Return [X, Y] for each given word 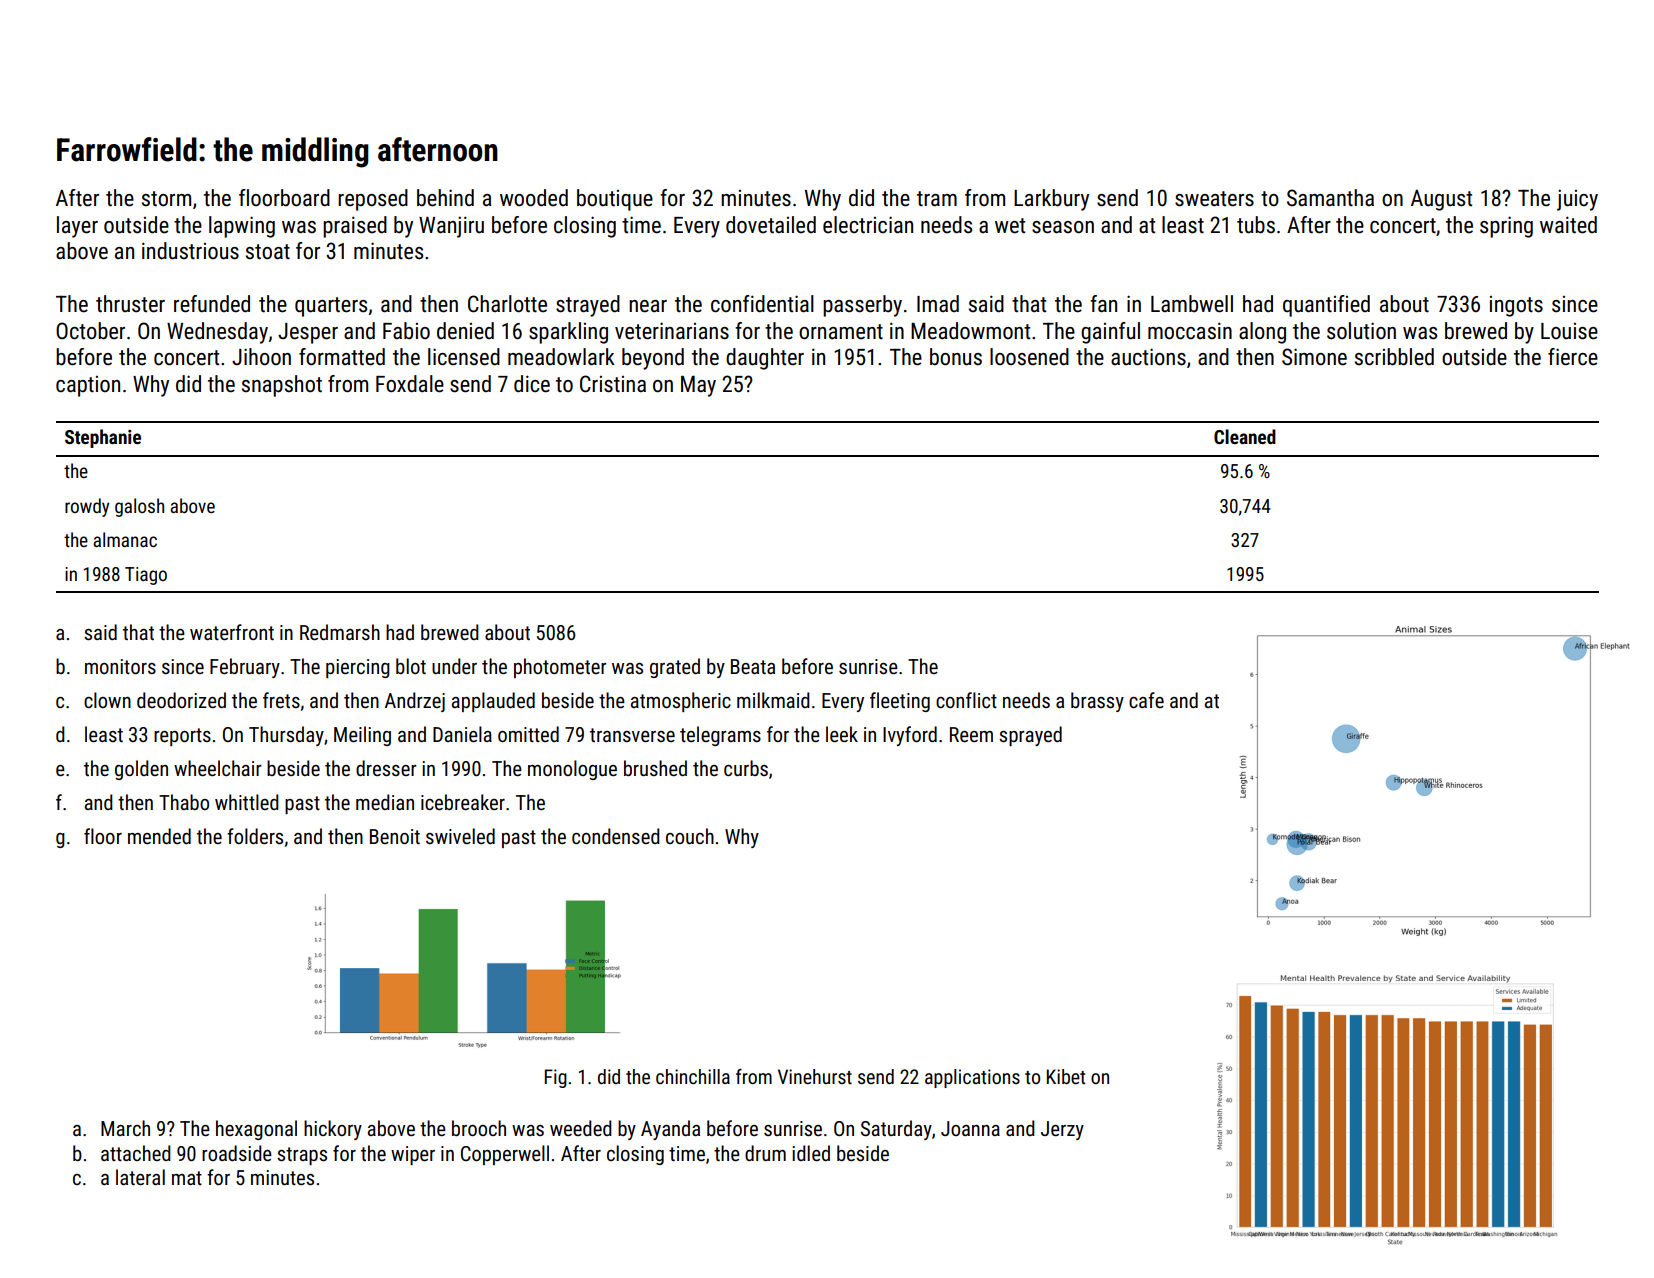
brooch [479, 1128]
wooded [534, 198]
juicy [1577, 200]
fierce [1573, 357]
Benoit [395, 836]
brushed [655, 768]
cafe [1146, 700]
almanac [125, 539]
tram [937, 199]
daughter [765, 359]
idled [811, 1153]
